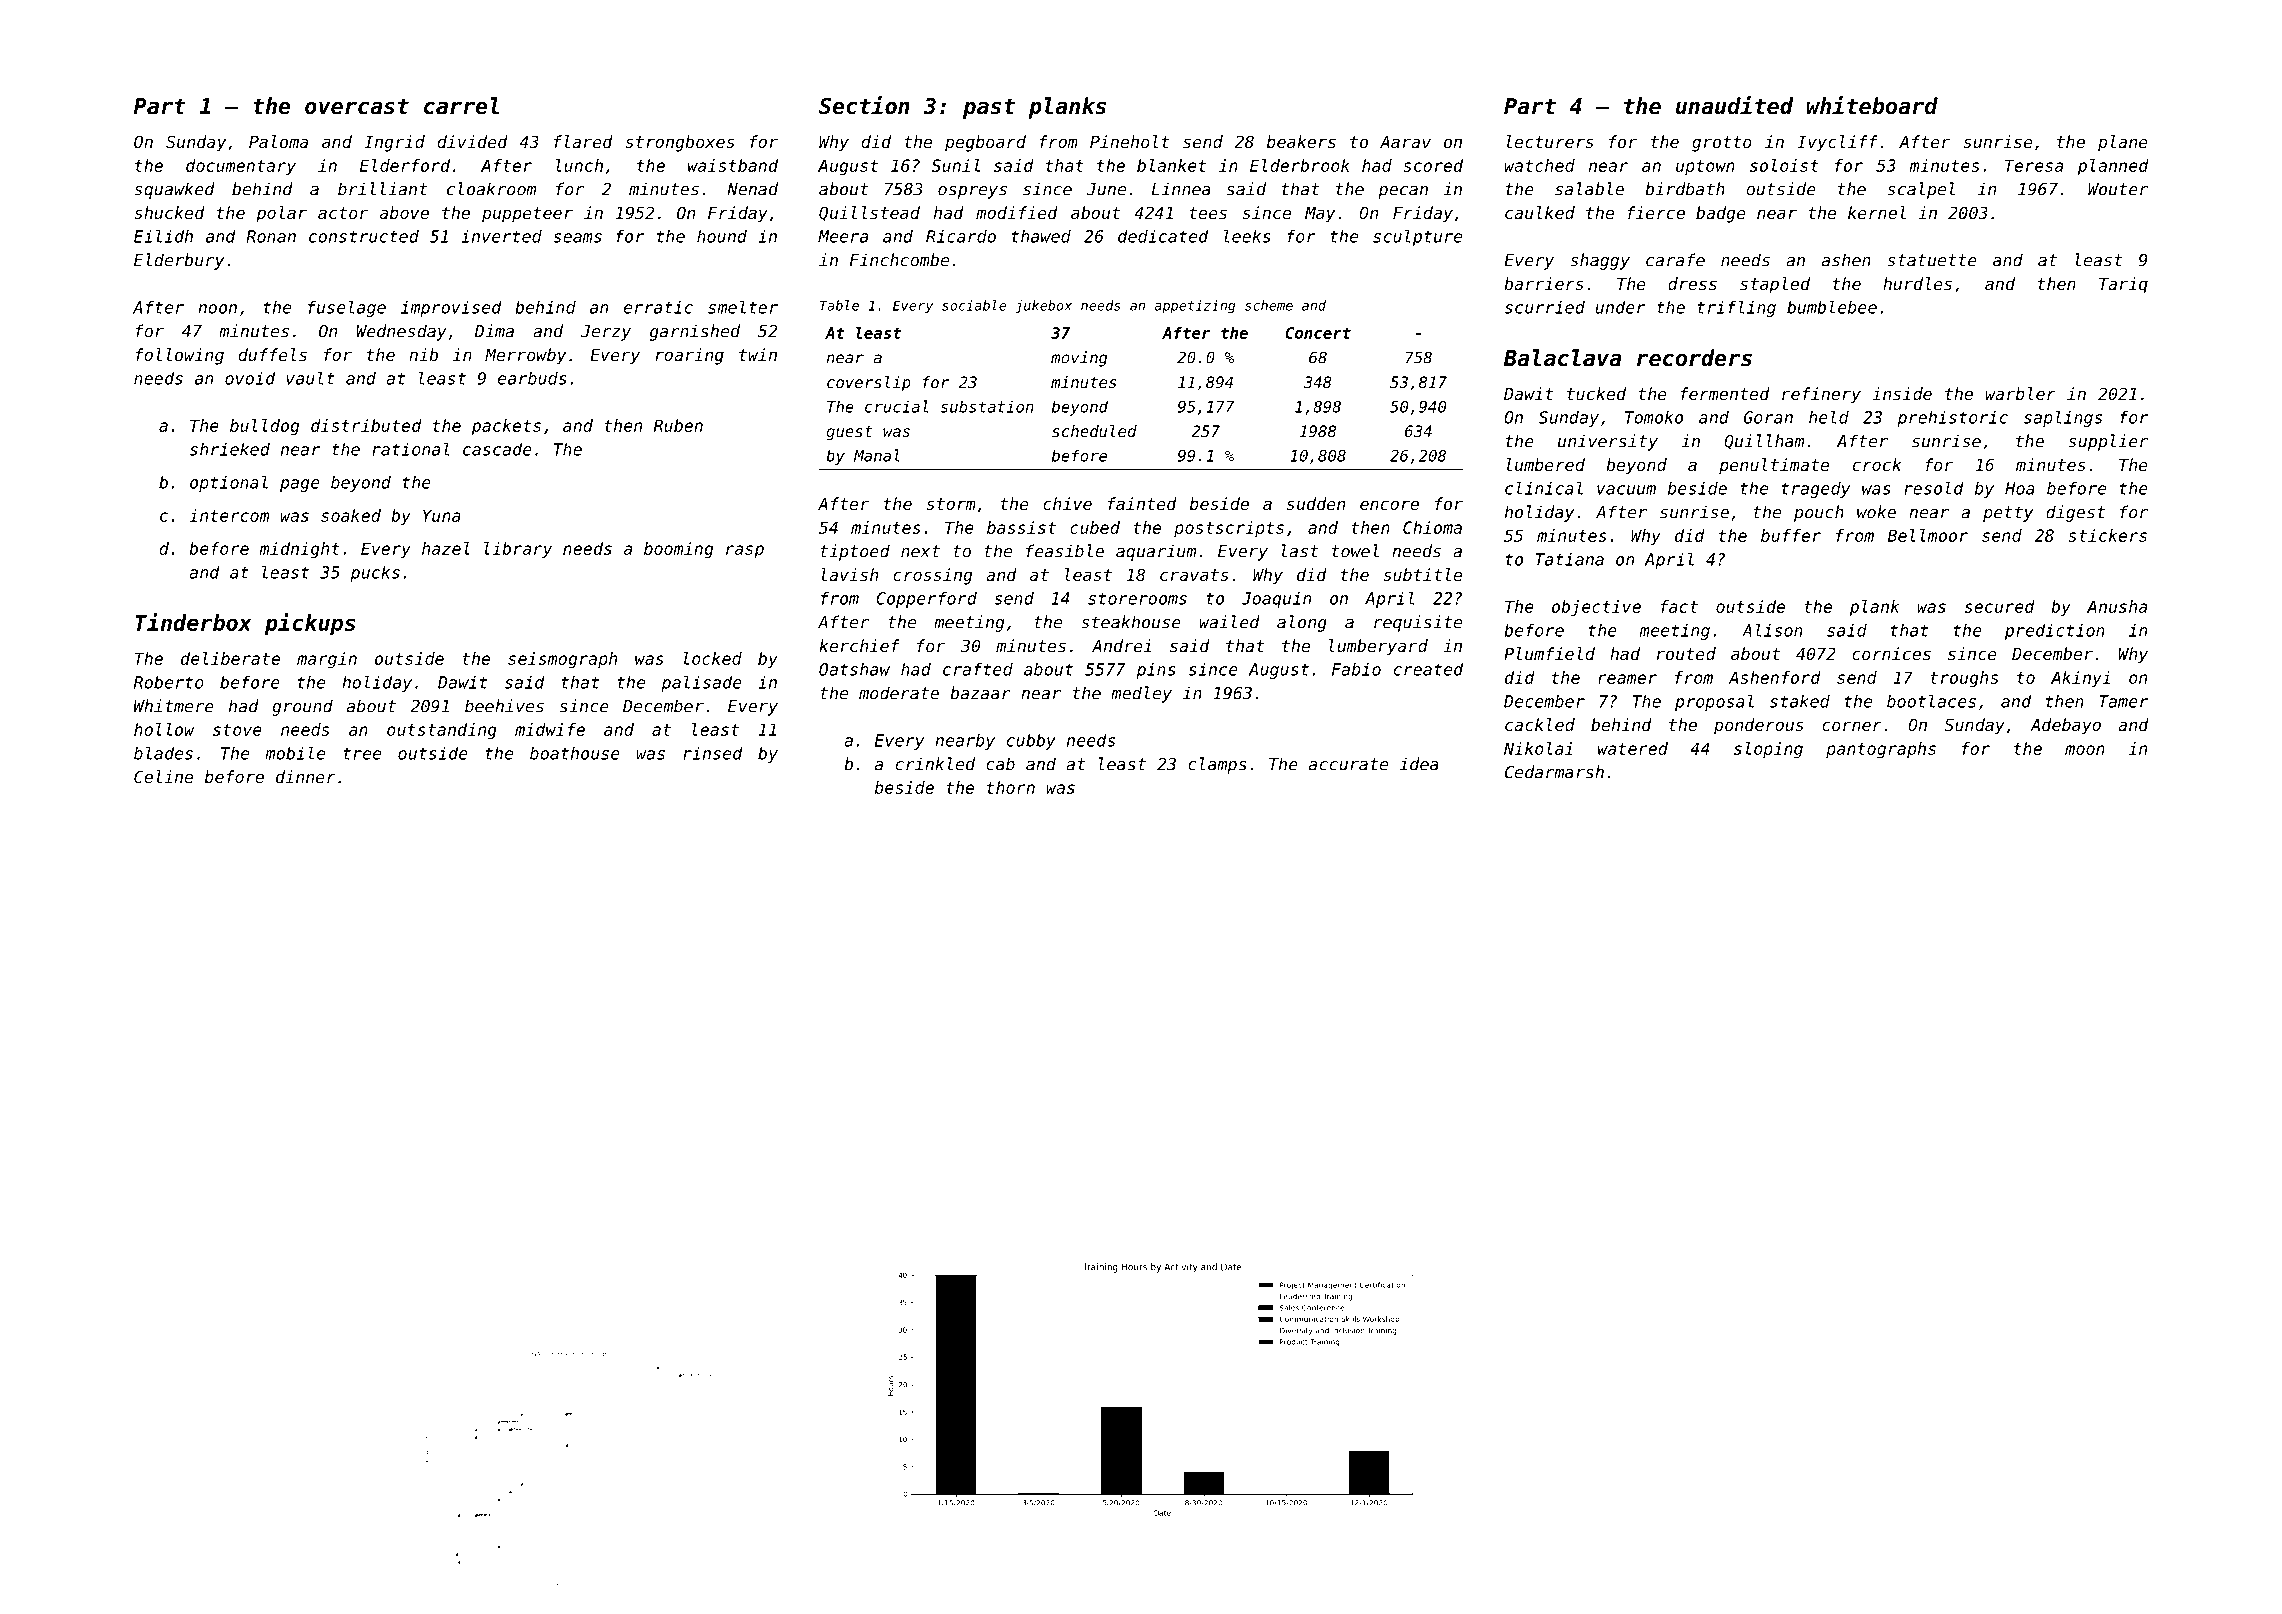 This document has width=2282, height=1614. I want to click on dress, so click(1692, 283).
